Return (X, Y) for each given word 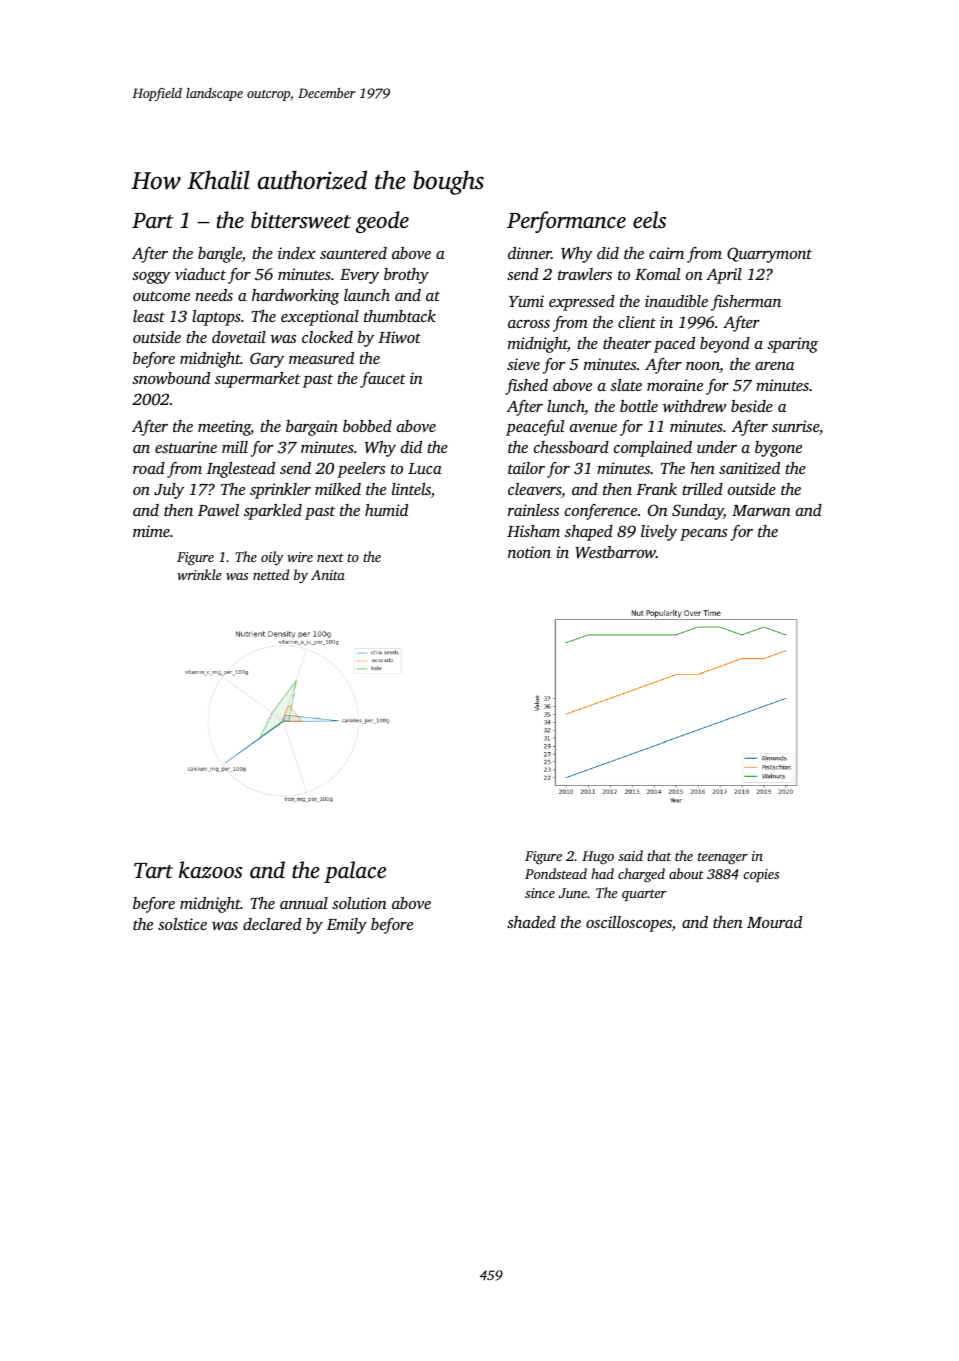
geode (382, 222)
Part (152, 220)
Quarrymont (769, 255)
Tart (153, 870)
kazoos (211, 870)
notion (529, 552)
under (717, 447)
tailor (526, 468)
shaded (531, 922)
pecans (703, 535)
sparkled (273, 512)
